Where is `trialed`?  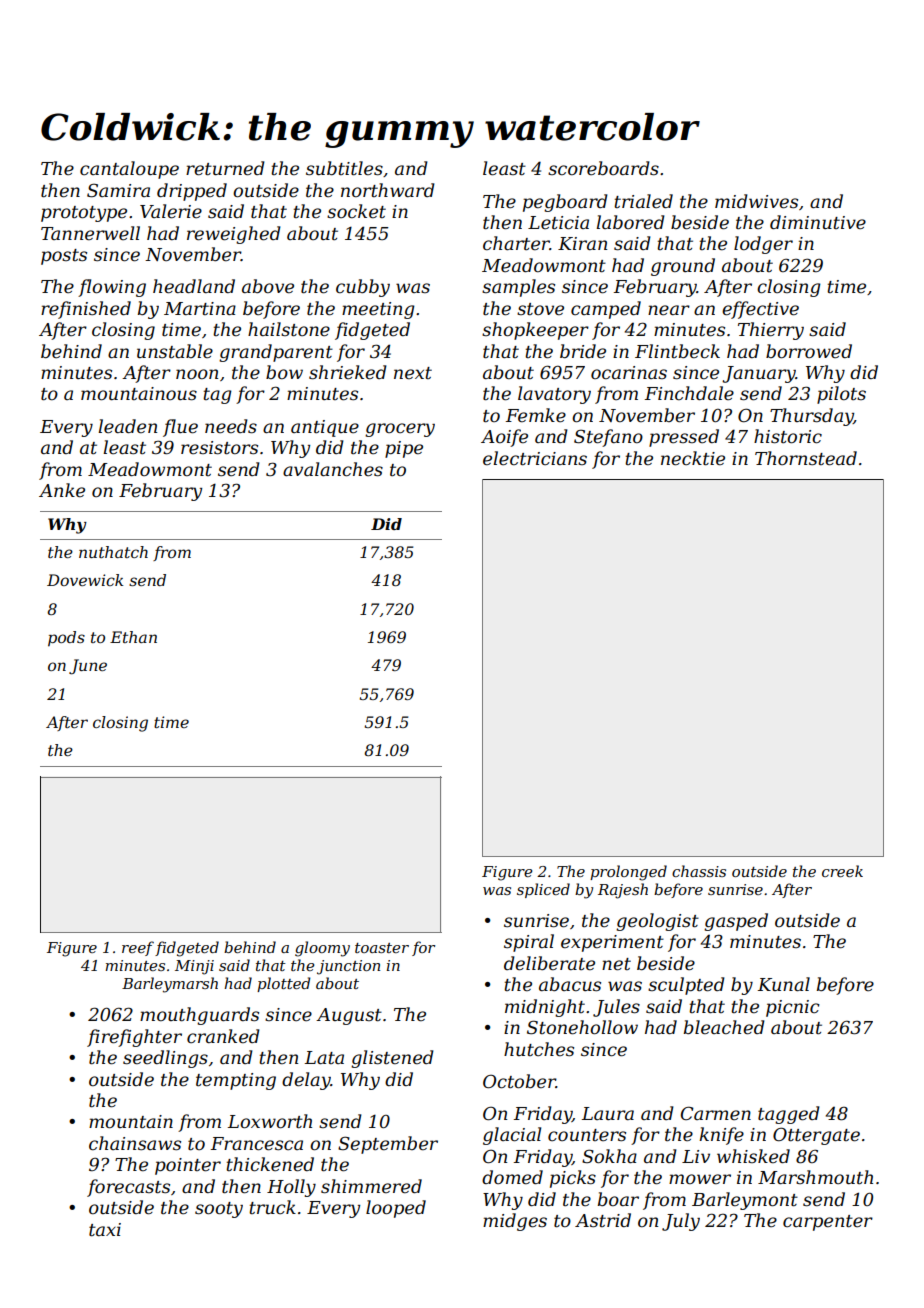 trialed is located at coordinates (643, 201).
